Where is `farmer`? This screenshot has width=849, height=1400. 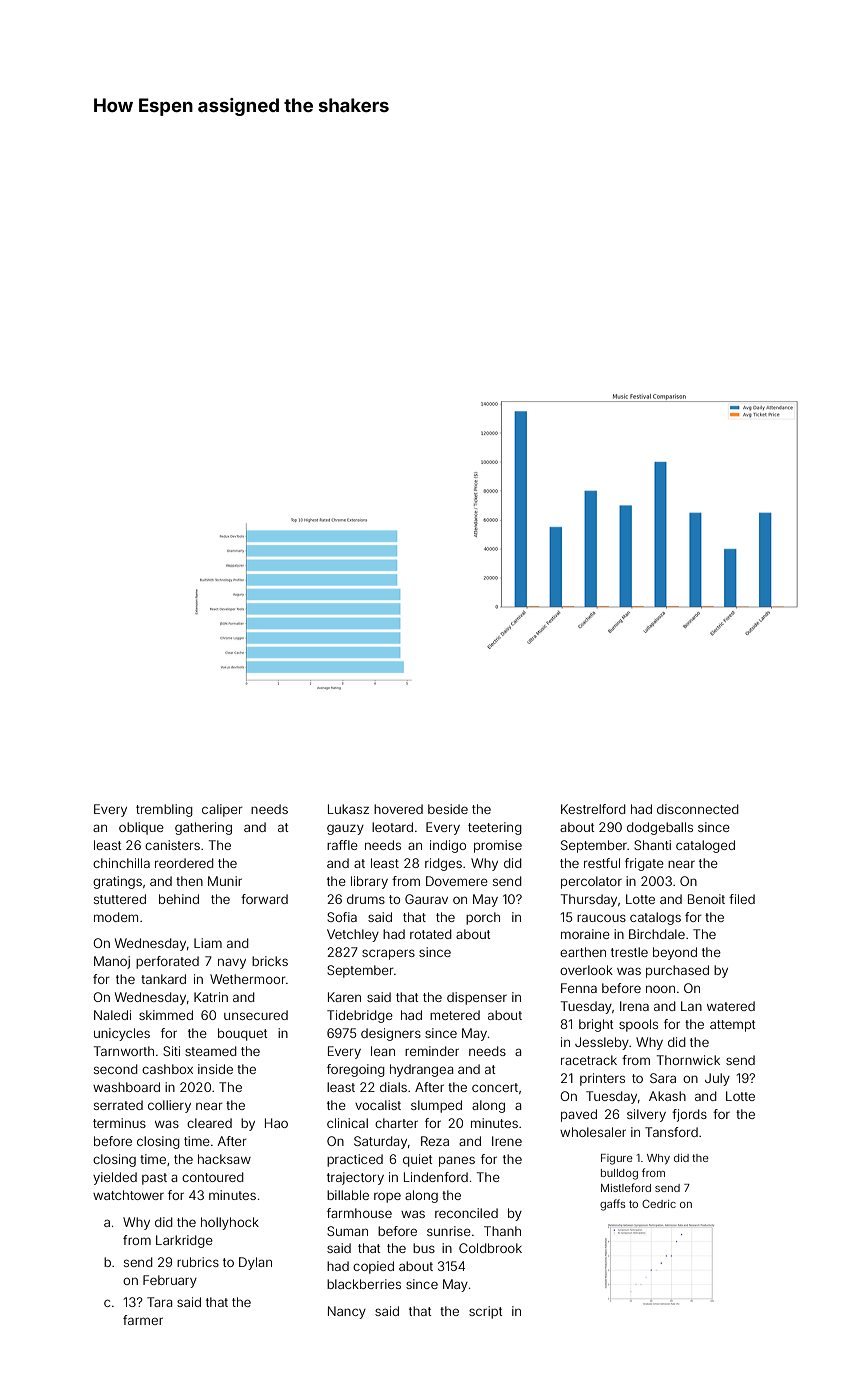 farmer is located at coordinates (143, 1320).
